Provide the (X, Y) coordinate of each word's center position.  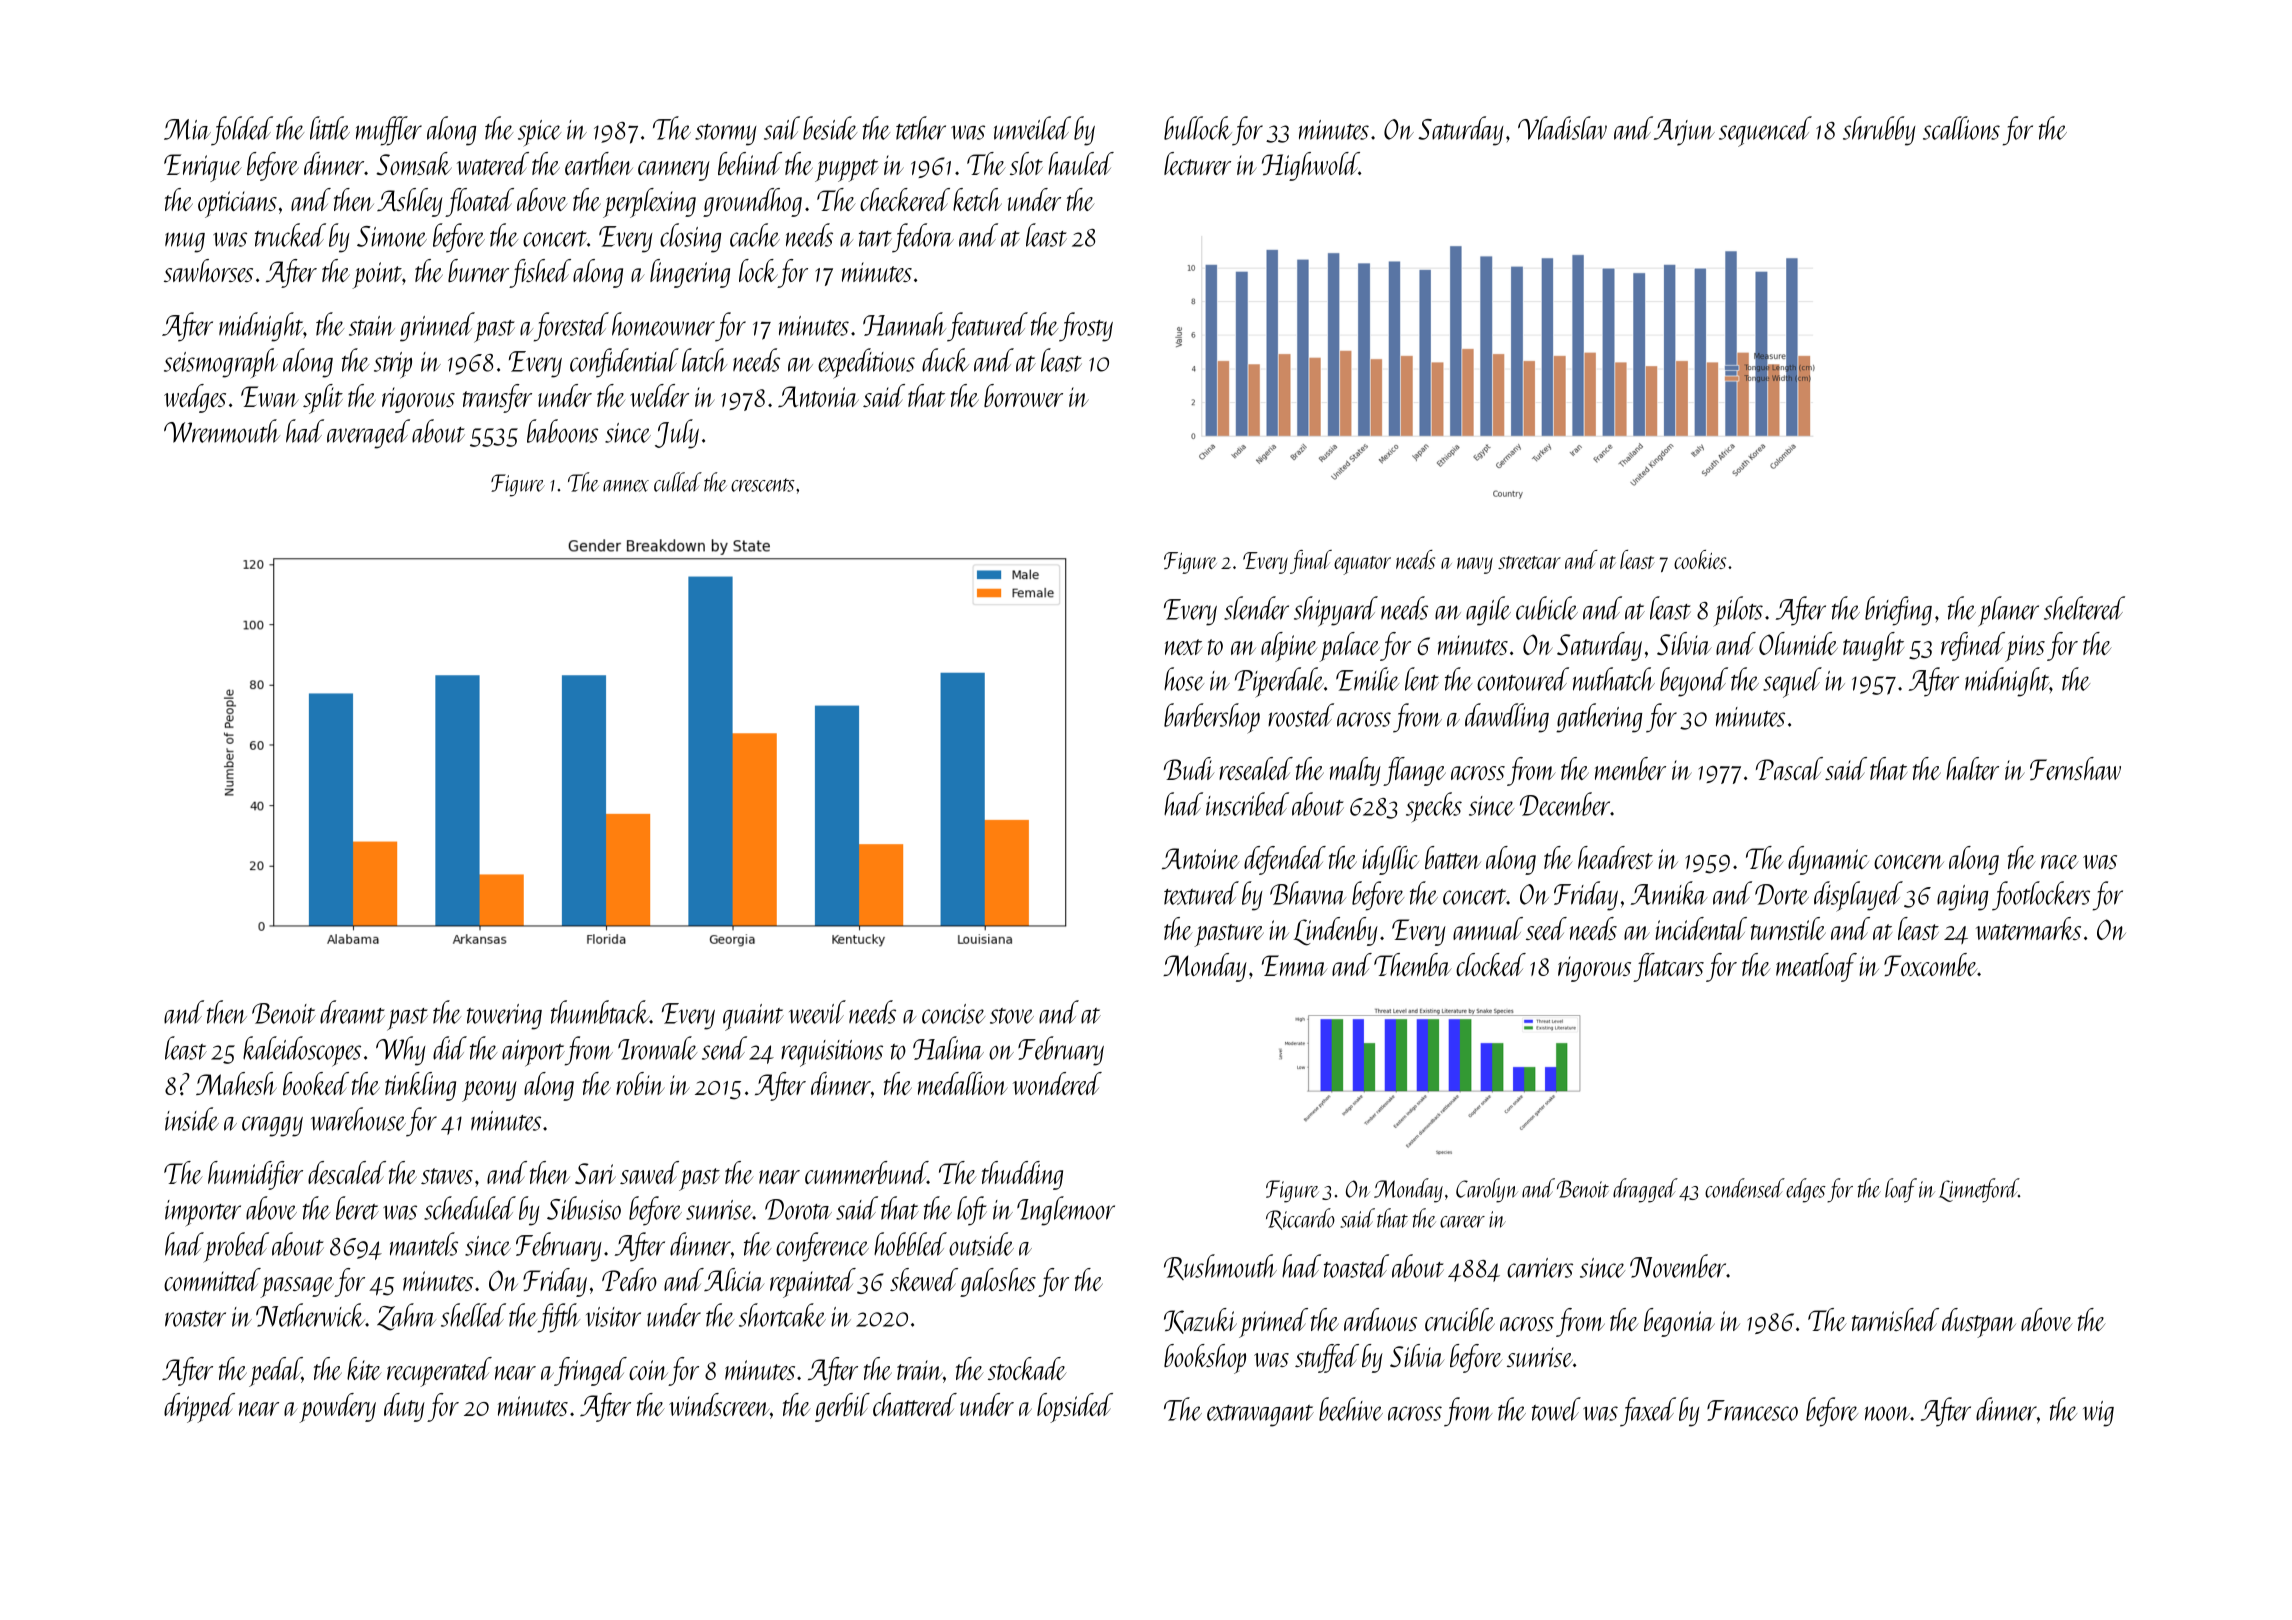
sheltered (2084, 608)
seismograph (221, 363)
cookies (1700, 559)
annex (626, 486)
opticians (237, 204)
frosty (1086, 327)
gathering (1599, 718)
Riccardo (1300, 1219)
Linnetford (1979, 1190)
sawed (649, 1172)
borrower (1023, 395)
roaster (195, 1319)
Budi (1189, 768)
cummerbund (866, 1172)
